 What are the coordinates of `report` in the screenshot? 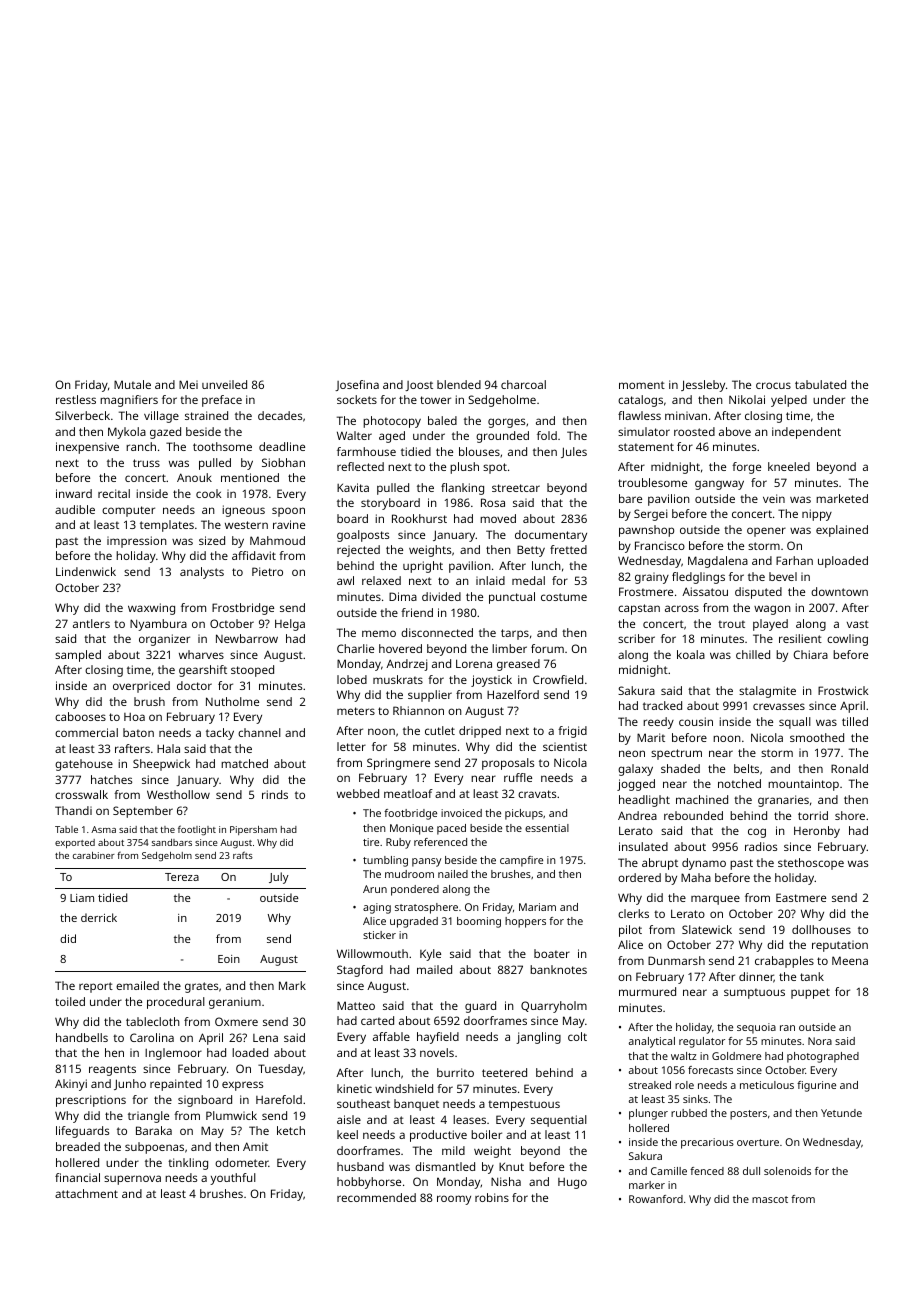 It's located at (96, 987).
